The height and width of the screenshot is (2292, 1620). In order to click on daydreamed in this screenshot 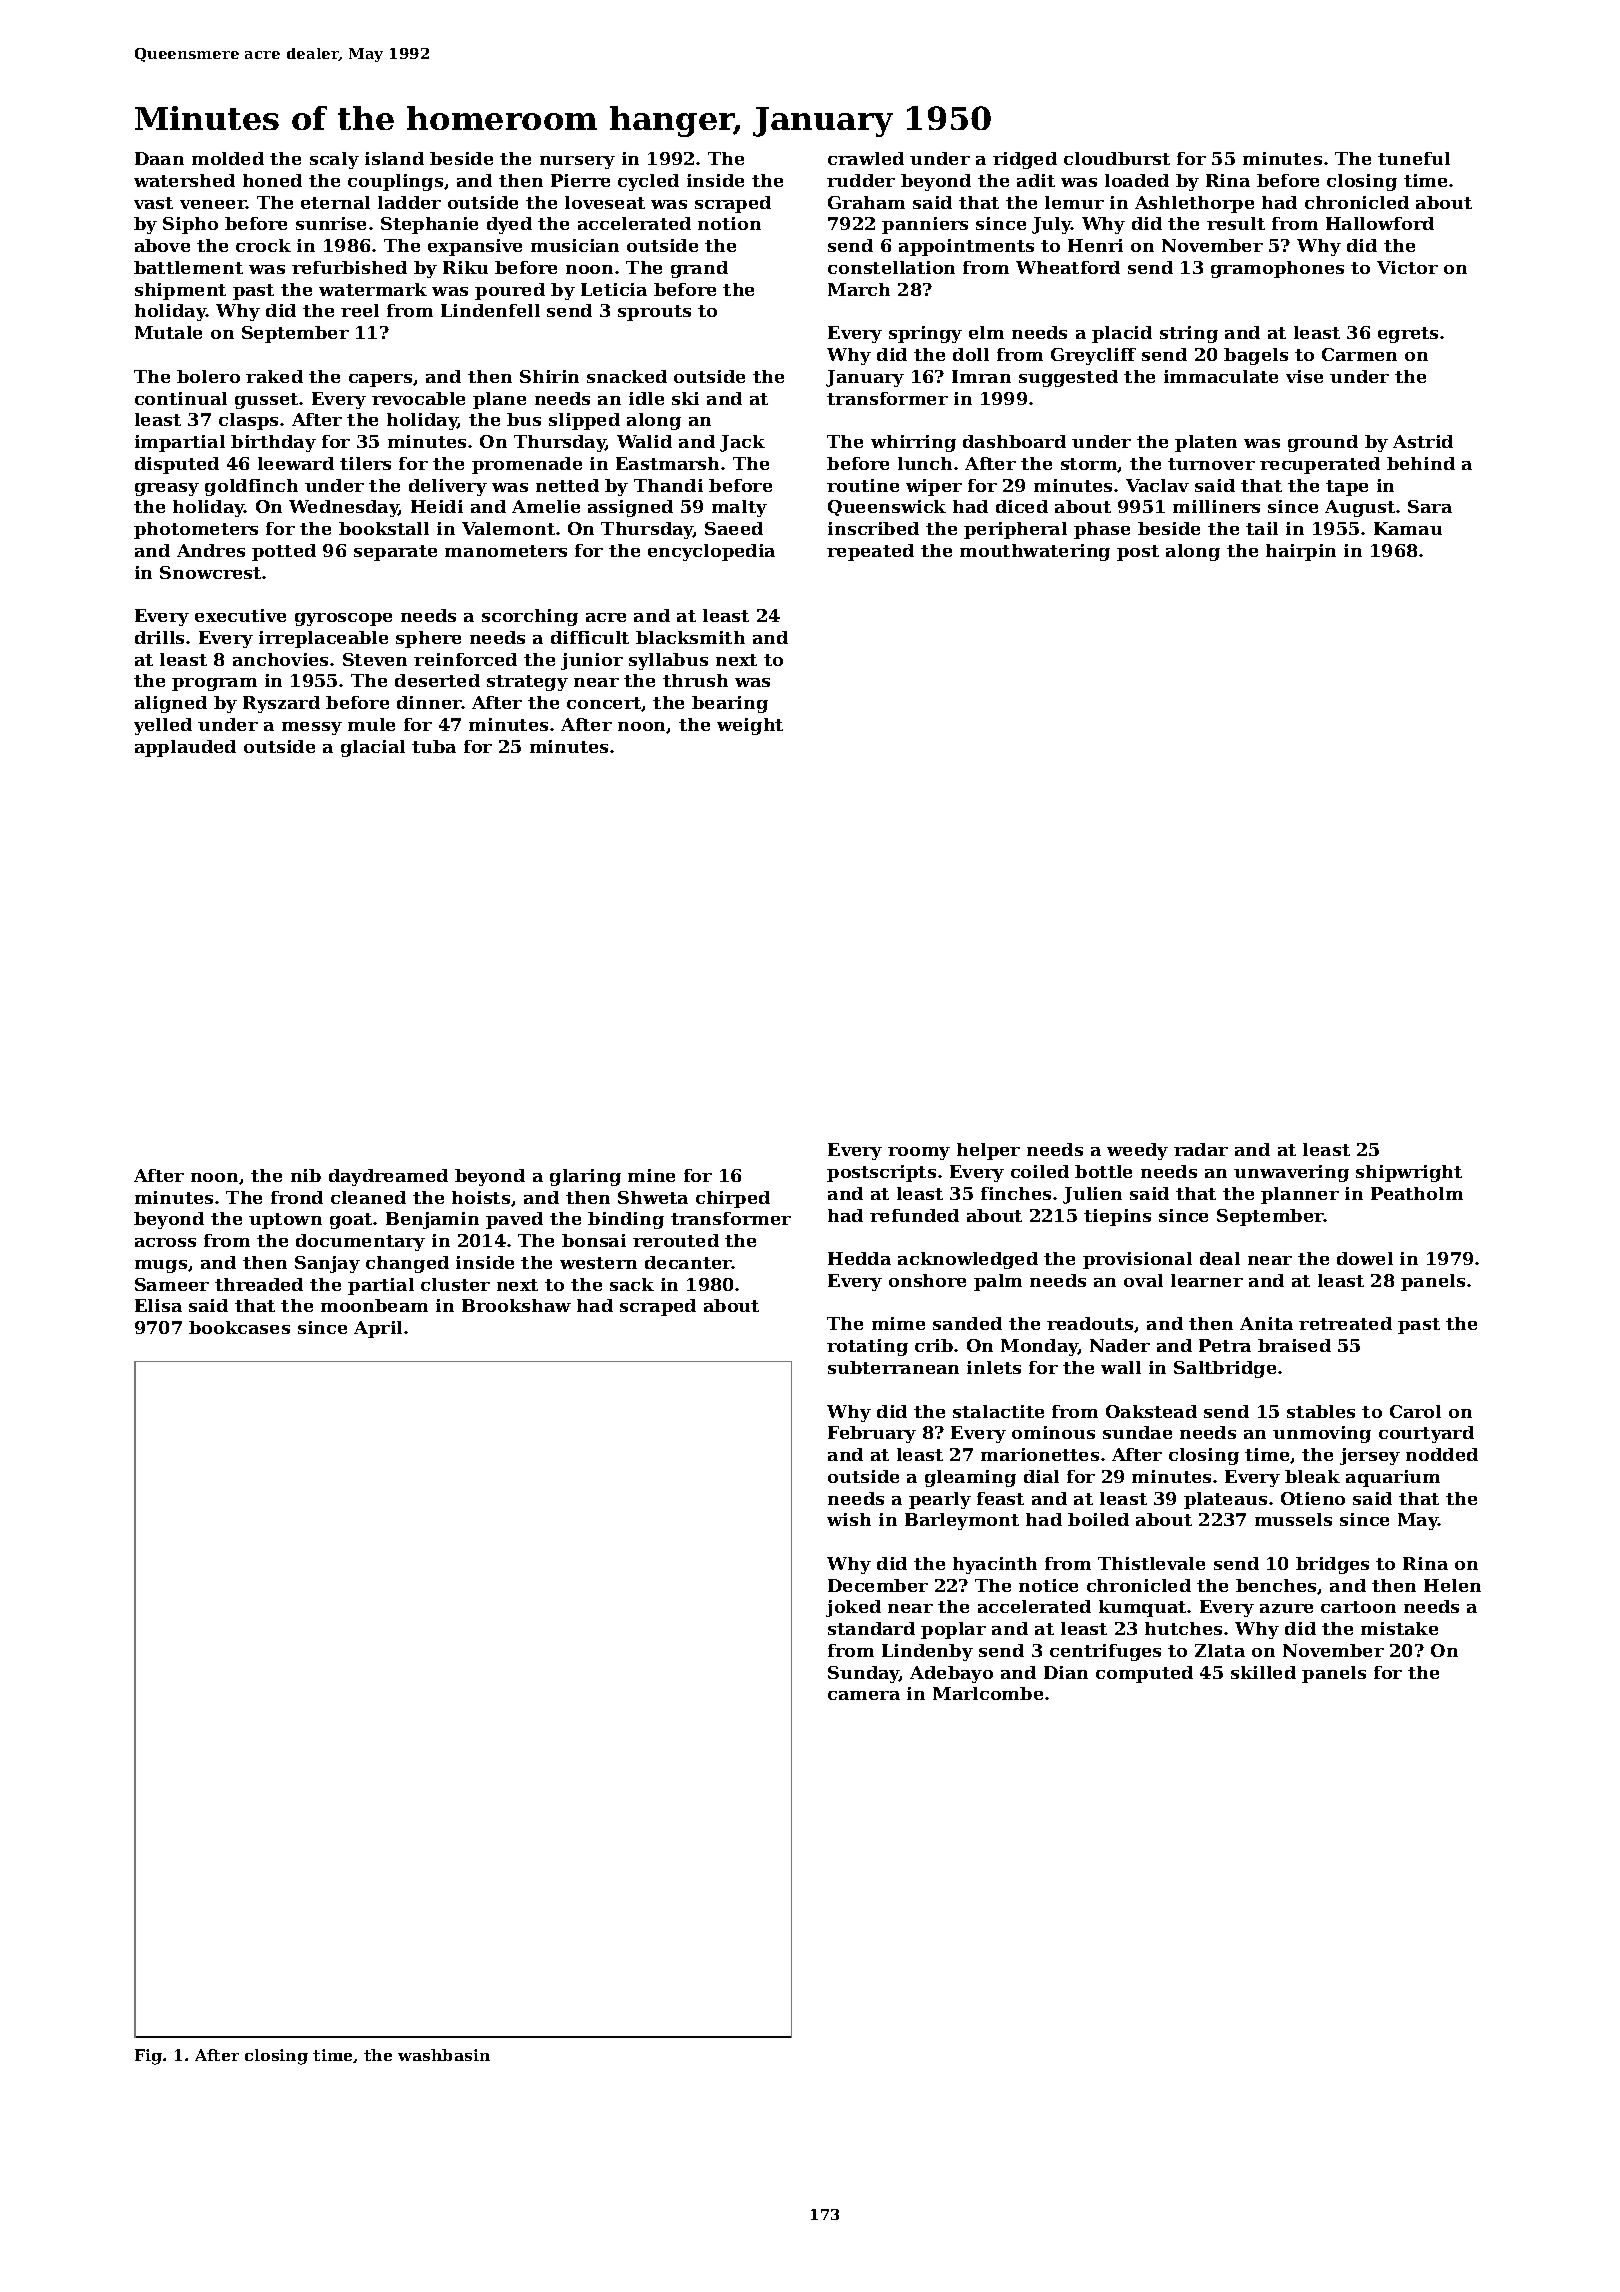, I will do `click(388, 1177)`.
